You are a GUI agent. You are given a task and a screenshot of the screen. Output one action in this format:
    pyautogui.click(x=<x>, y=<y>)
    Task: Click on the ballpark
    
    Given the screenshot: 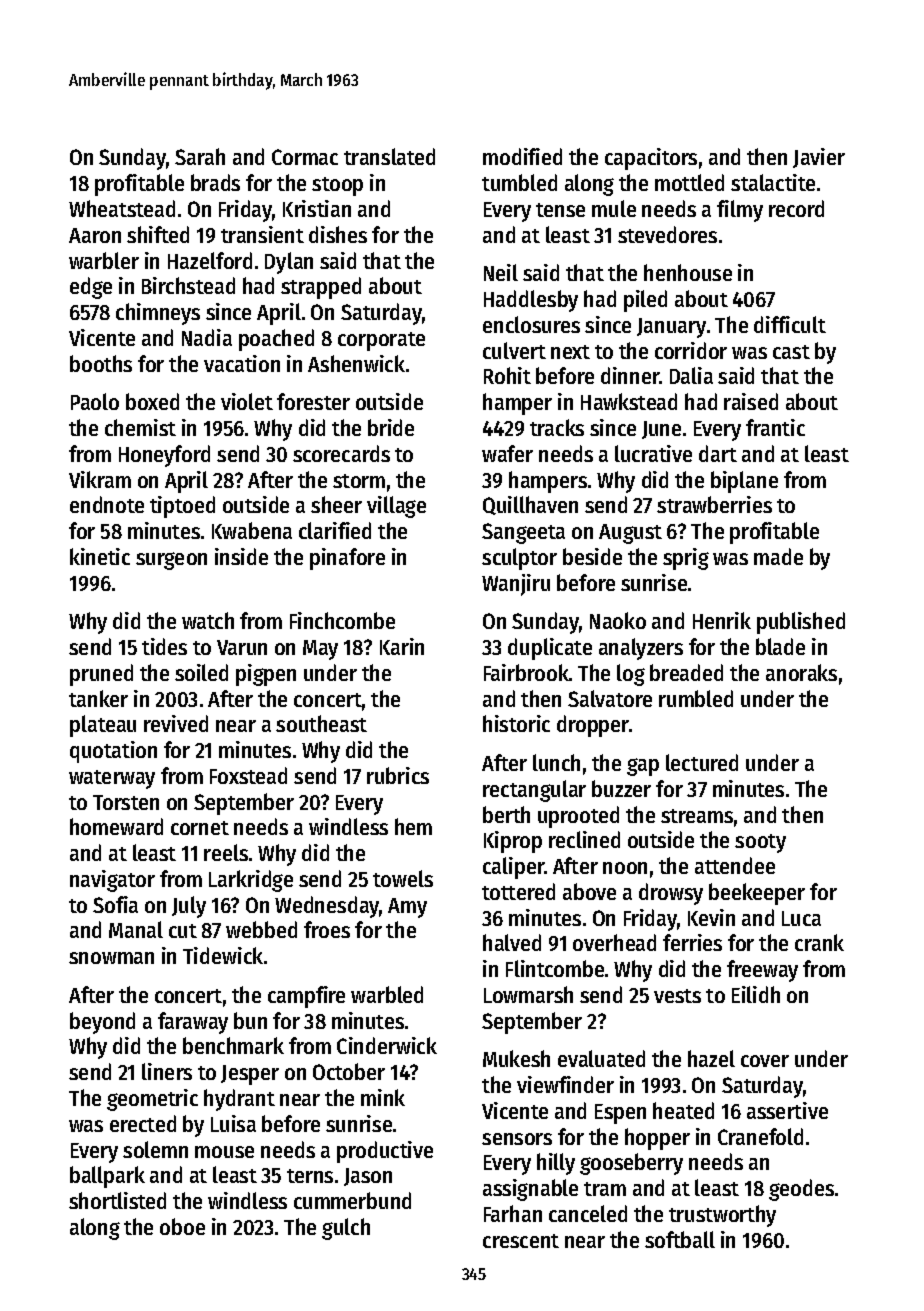 What is the action you would take?
    pyautogui.click(x=107, y=1177)
